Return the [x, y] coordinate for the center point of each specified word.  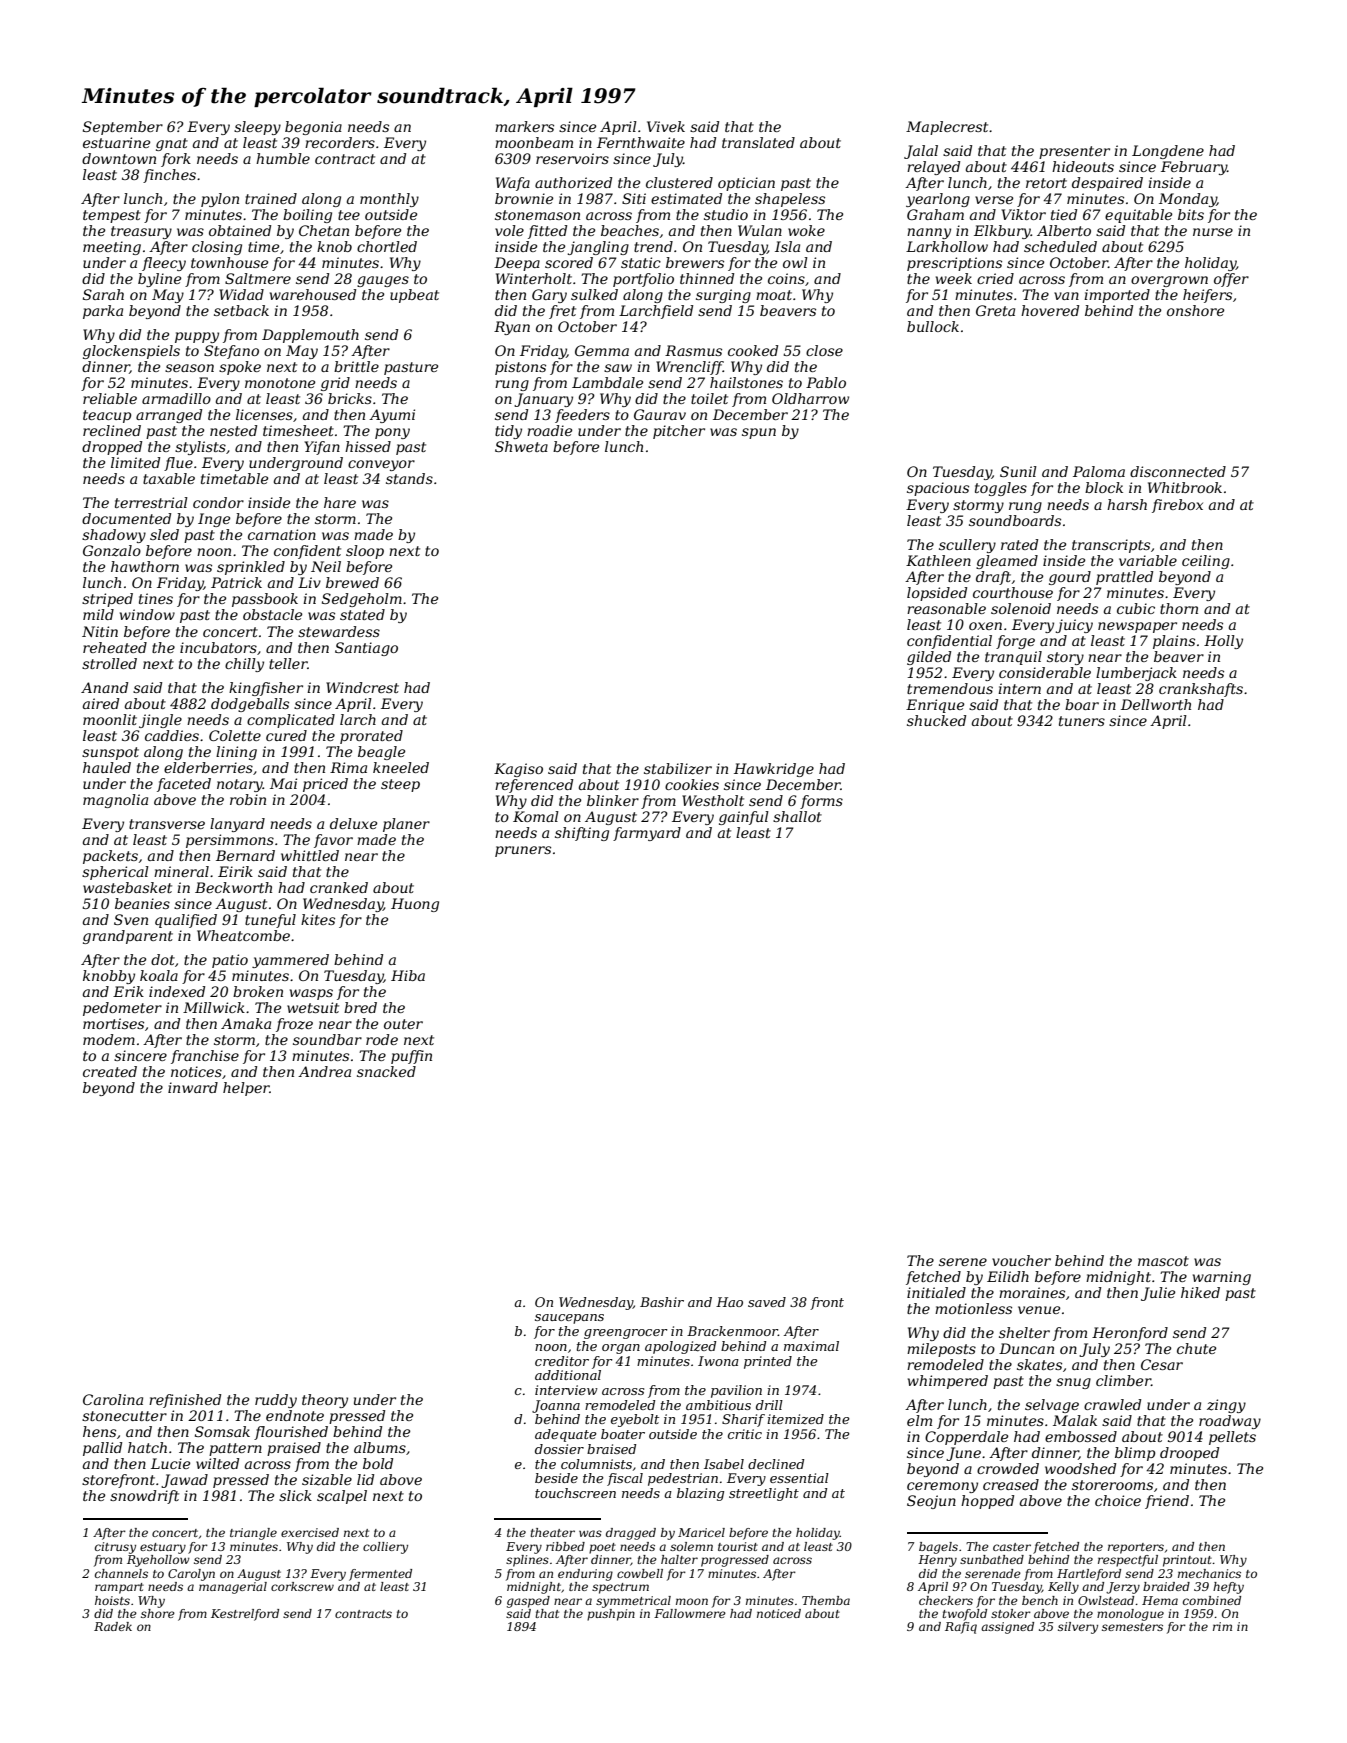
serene [963, 1262]
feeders [582, 416]
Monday [1188, 200]
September [123, 128]
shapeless [790, 200]
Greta [995, 310]
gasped [528, 1602]
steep [400, 785]
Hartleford [1089, 1575]
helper [246, 1089]
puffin [411, 1057]
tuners [1082, 721]
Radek [113, 1626]
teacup [107, 416]
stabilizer [678, 769]
